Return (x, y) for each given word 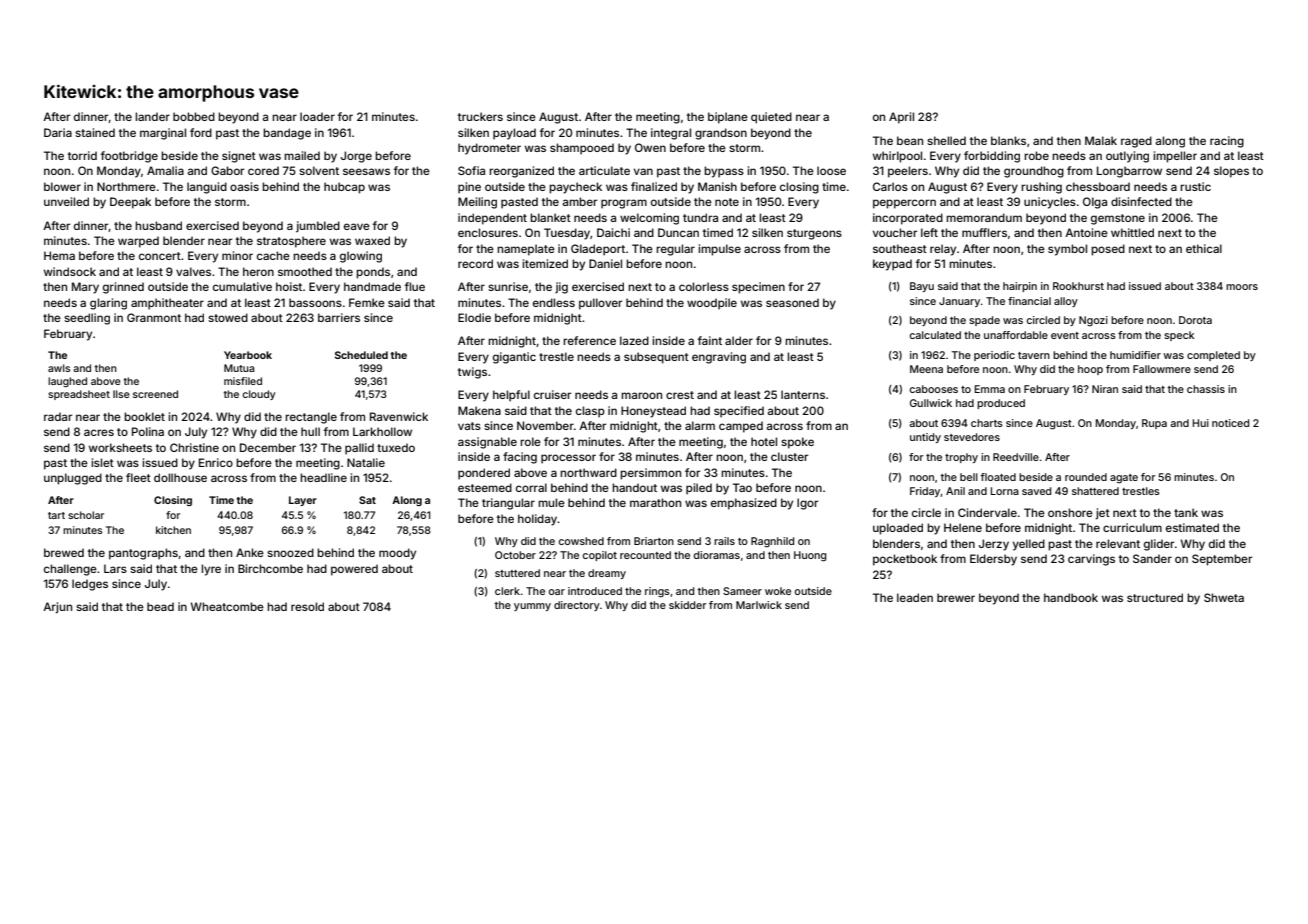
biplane (728, 118)
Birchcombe (270, 568)
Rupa (1154, 424)
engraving (719, 358)
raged (1136, 142)
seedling (87, 319)
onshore (1070, 512)
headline (323, 477)
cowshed (581, 541)
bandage (287, 134)
